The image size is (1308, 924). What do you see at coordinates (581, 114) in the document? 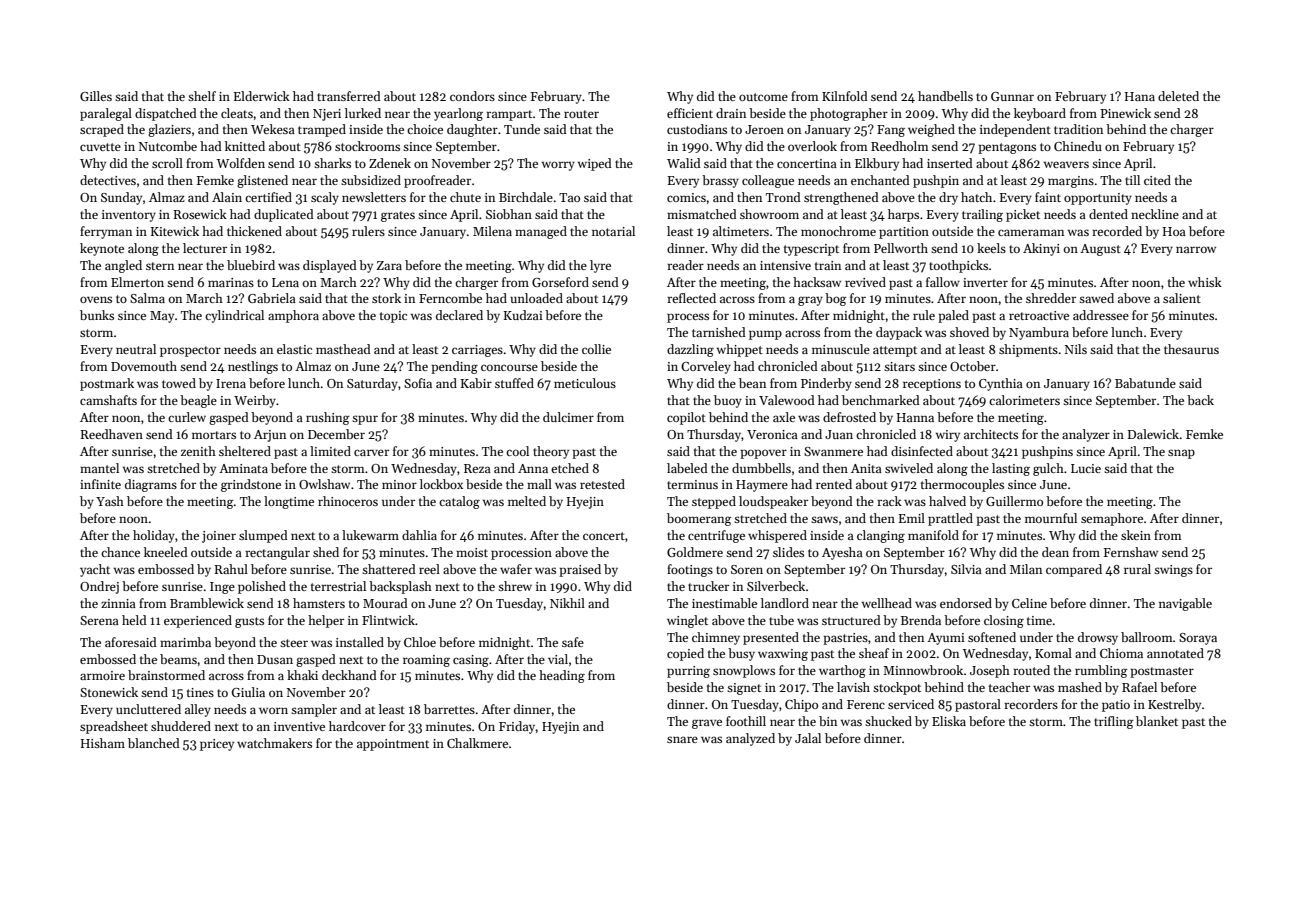
I see `router` at bounding box center [581, 114].
